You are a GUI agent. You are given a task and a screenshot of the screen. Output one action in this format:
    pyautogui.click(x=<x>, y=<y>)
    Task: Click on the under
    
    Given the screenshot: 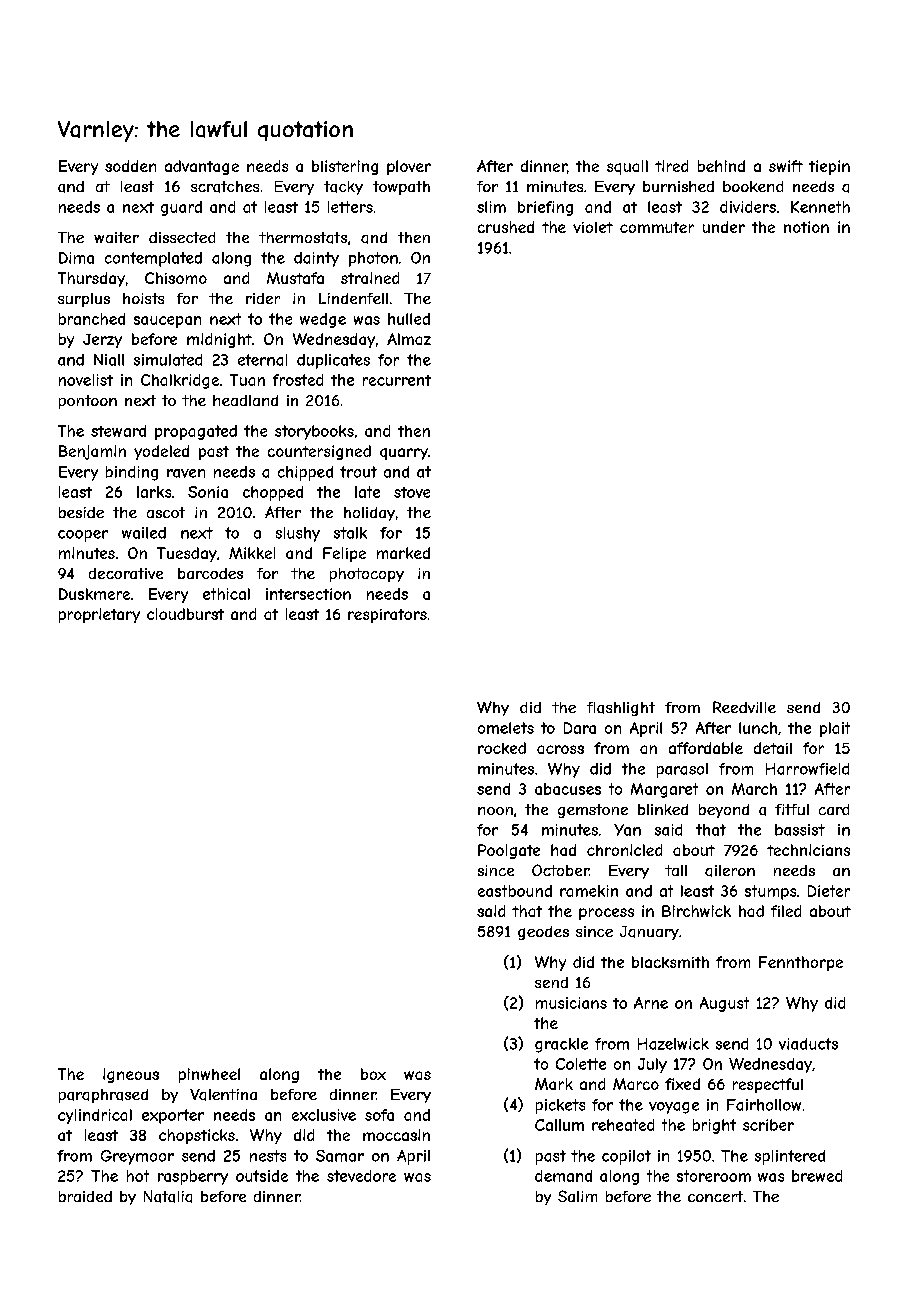 What is the action you would take?
    pyautogui.click(x=724, y=227)
